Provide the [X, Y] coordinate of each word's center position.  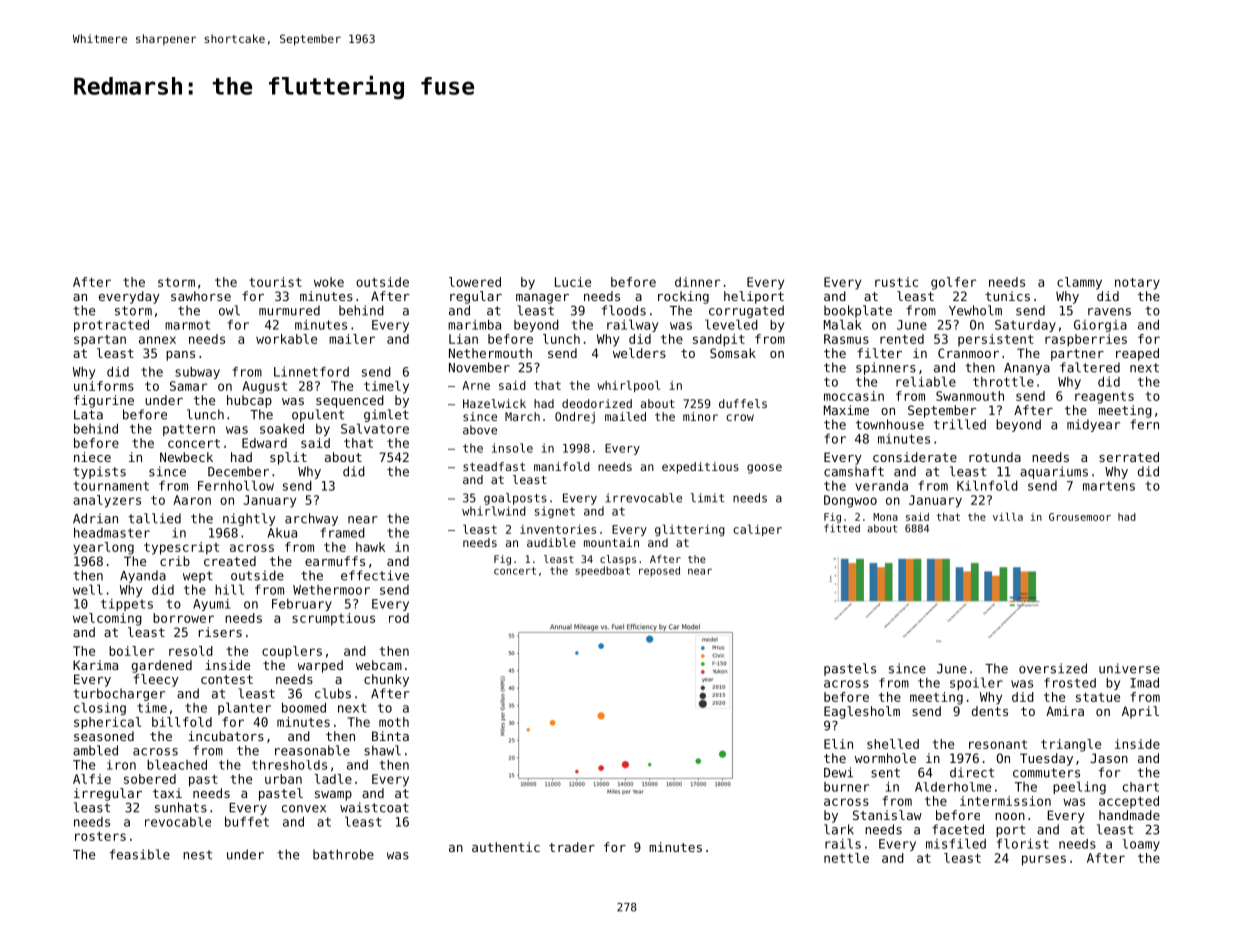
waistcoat [374, 807]
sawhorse [201, 296]
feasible [140, 854]
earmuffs [335, 561]
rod [399, 618]
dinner [698, 282]
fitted [842, 528]
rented [902, 339]
